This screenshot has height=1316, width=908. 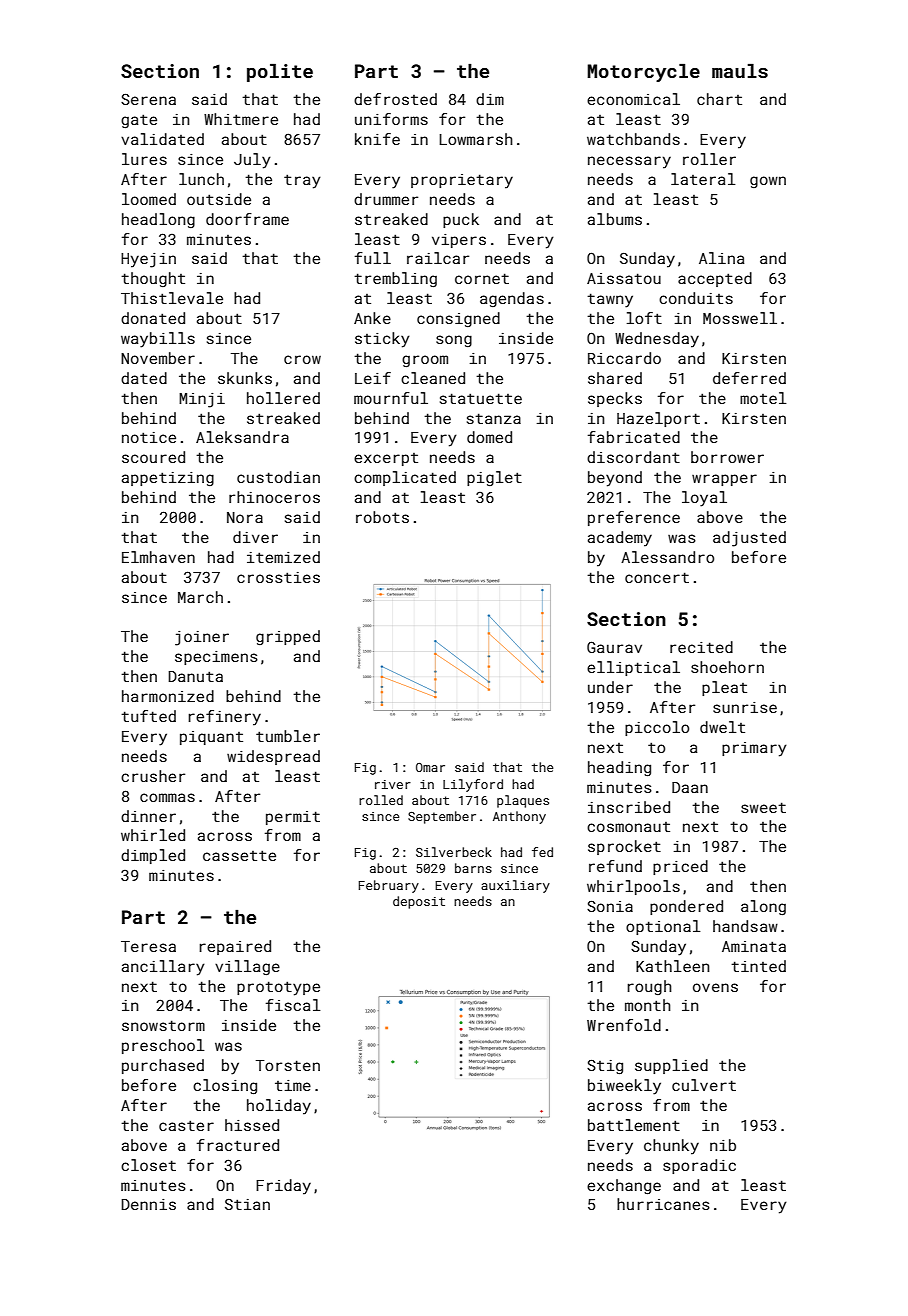 I want to click on auxiliary, so click(x=515, y=886).
